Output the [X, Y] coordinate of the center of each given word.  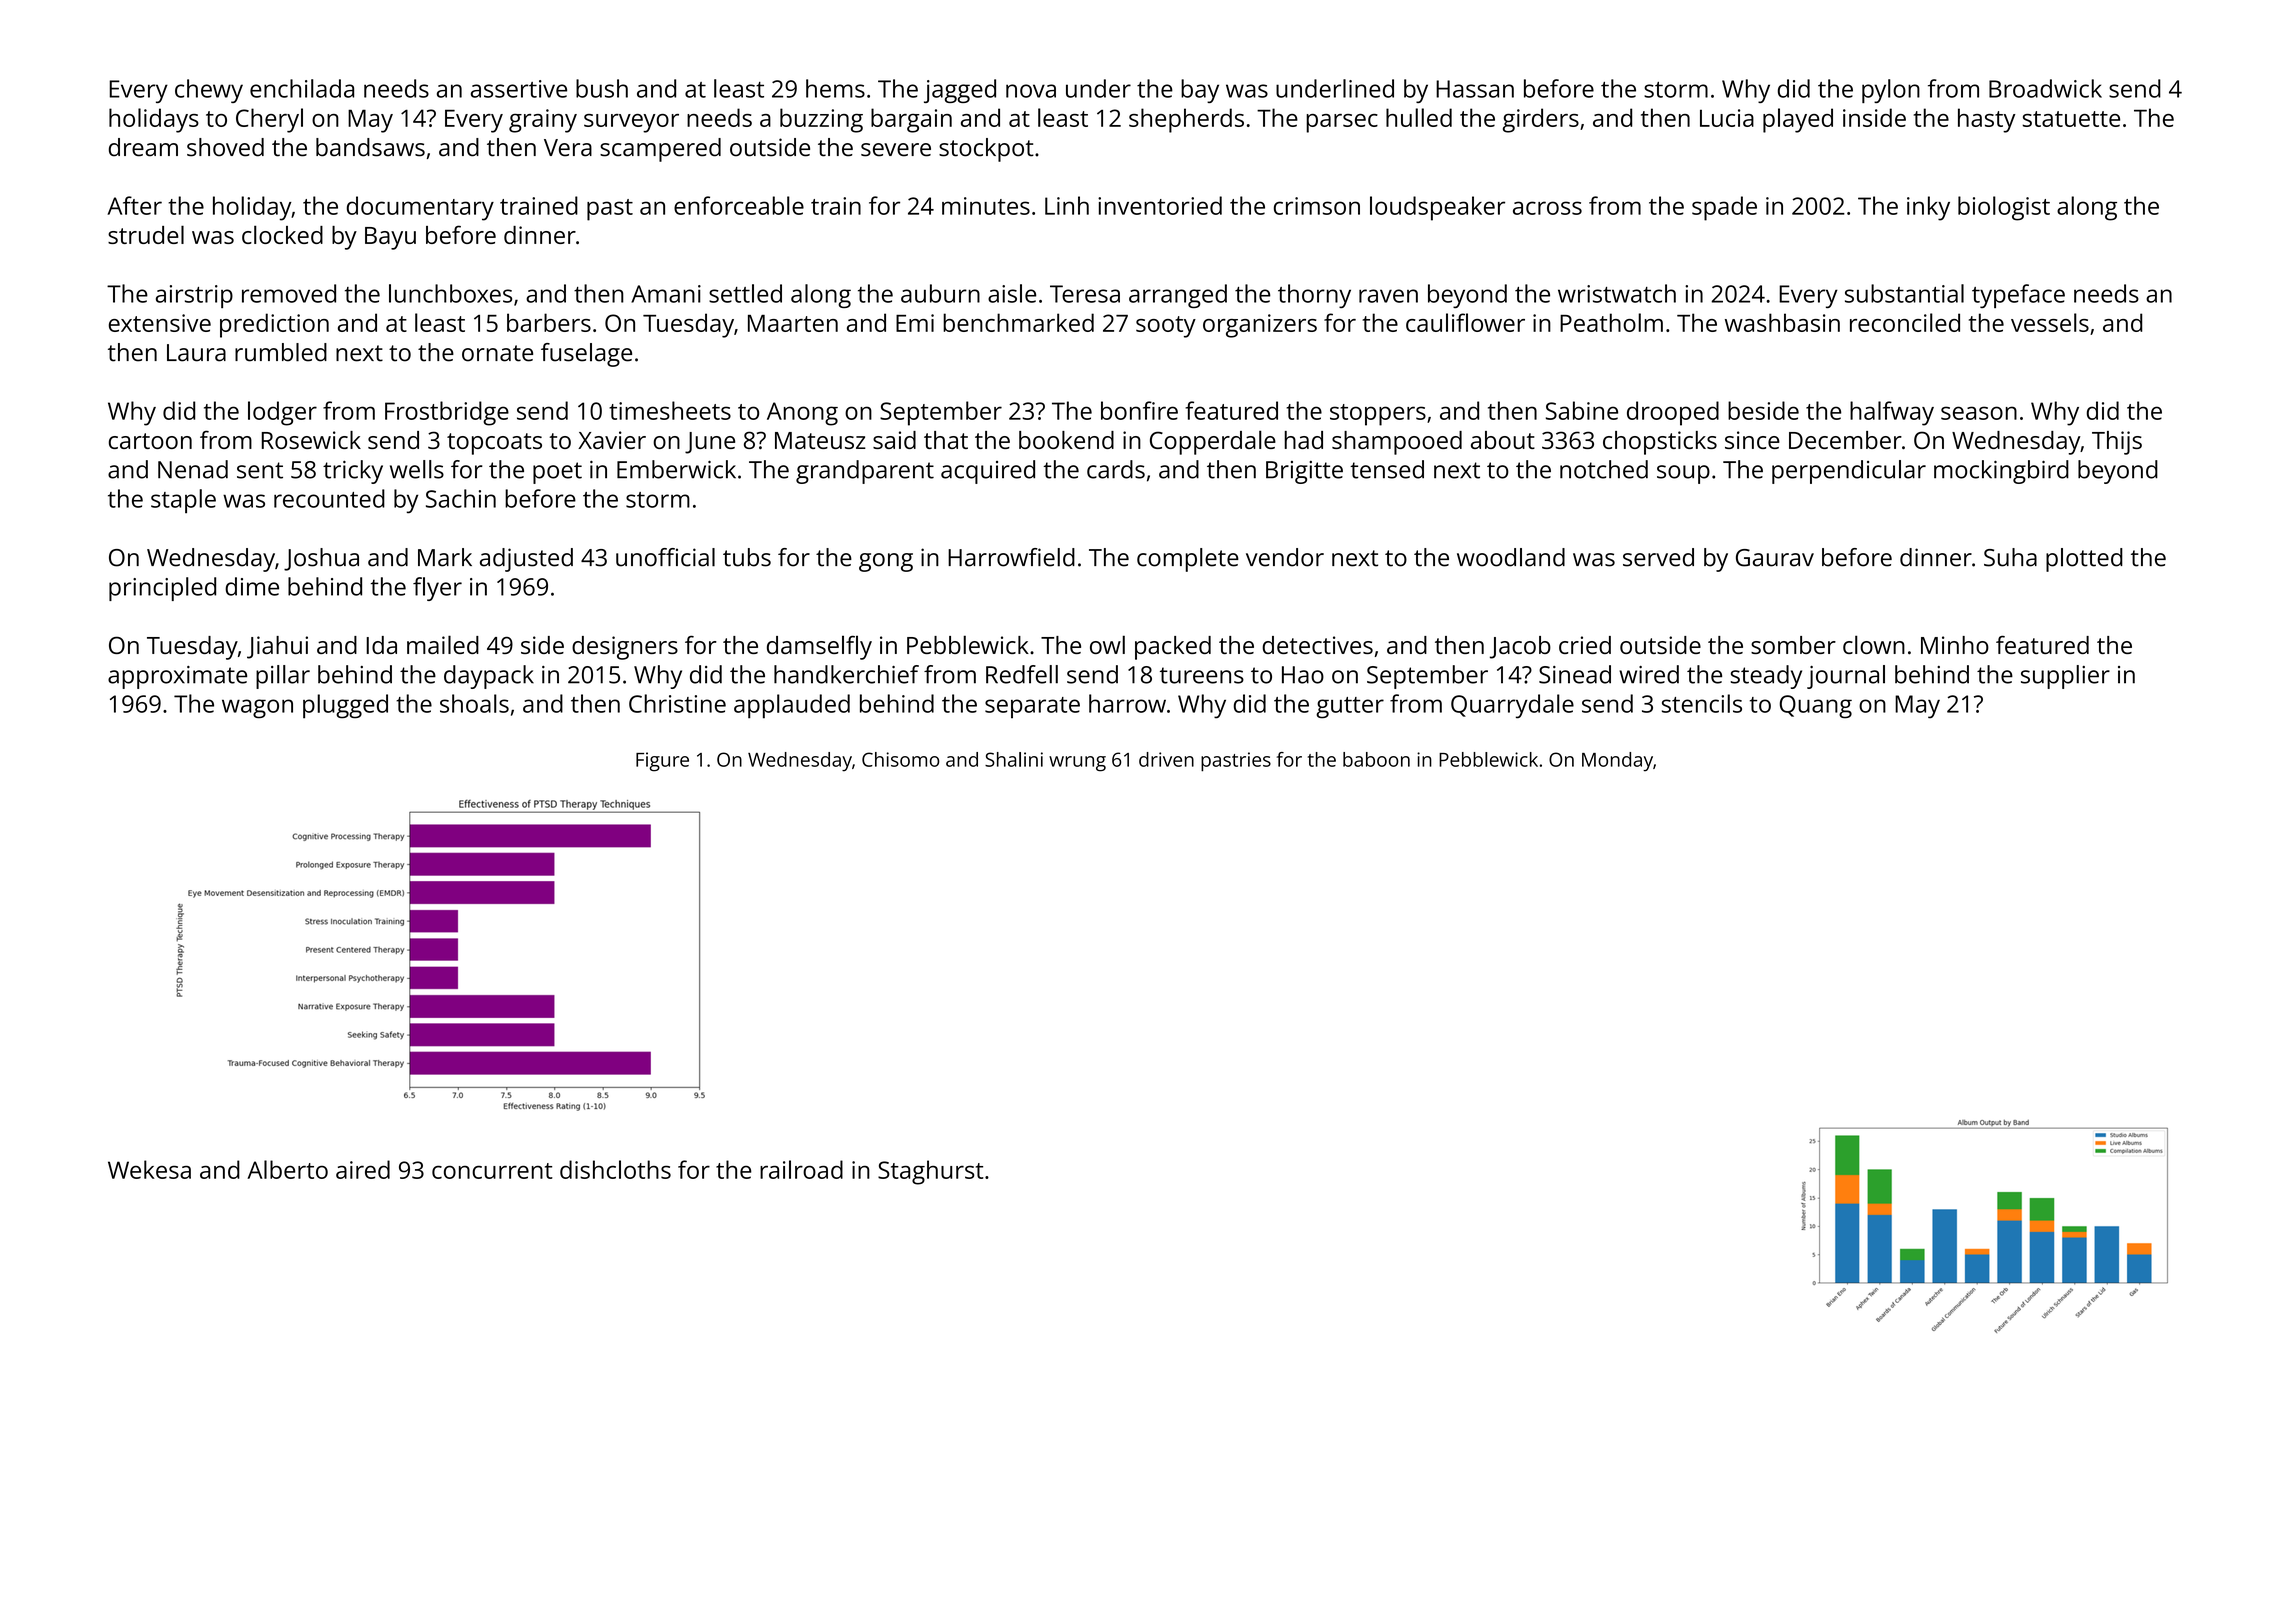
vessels [2050, 322]
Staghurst [931, 1172]
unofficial [665, 557]
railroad [801, 1169]
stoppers [1378, 415]
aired [363, 1169]
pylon [1891, 91]
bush [602, 88]
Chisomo [901, 759]
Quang [1816, 707]
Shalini [1014, 759]
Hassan [1475, 89]
